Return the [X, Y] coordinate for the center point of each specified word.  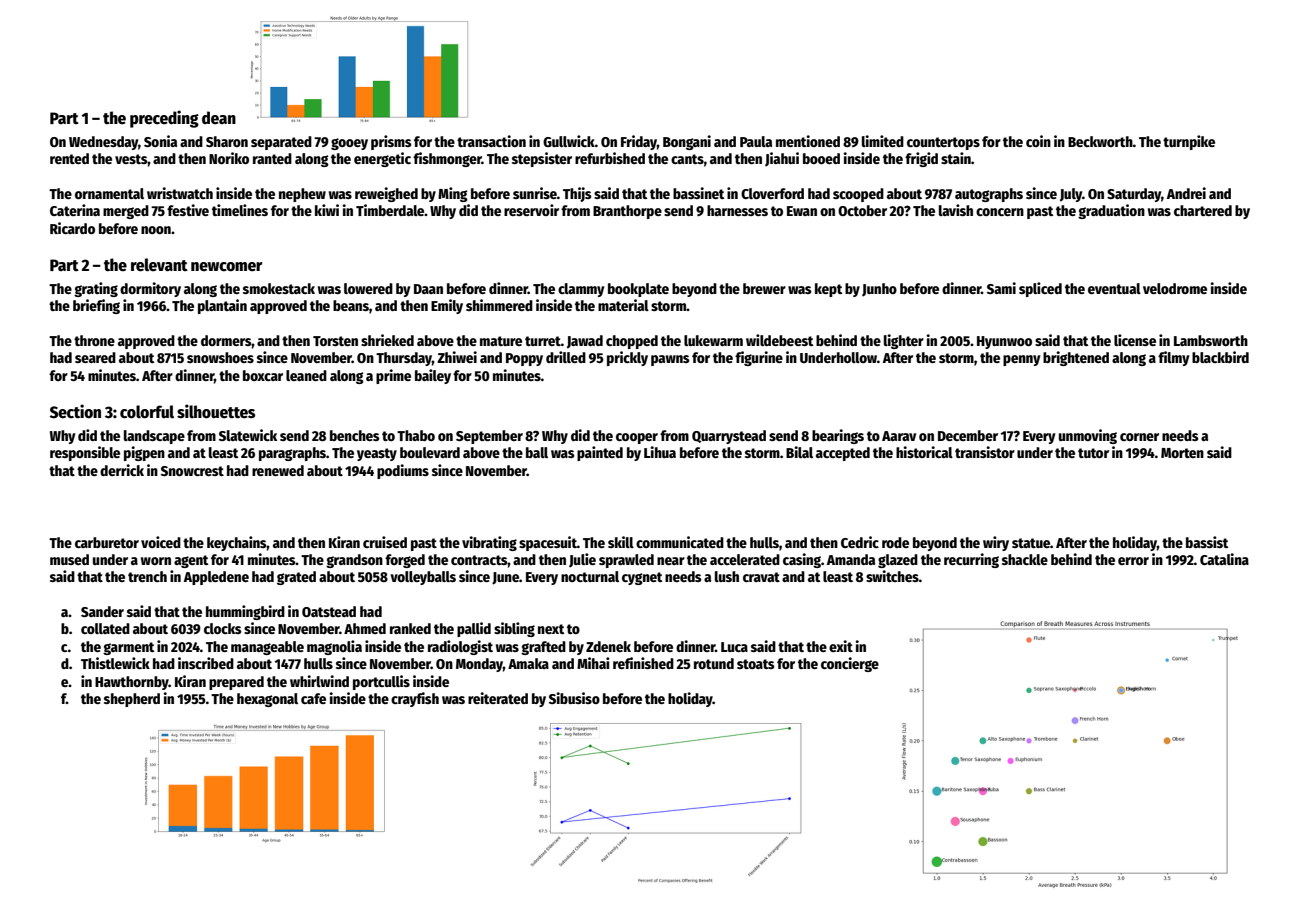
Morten [1182, 453]
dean [219, 118]
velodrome [1175, 288]
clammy [581, 290]
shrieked [387, 340]
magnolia [334, 647]
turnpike [1189, 142]
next [551, 629]
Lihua [660, 452]
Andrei [1186, 193]
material [623, 305]
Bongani [687, 142]
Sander [102, 611]
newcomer [227, 267]
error [1133, 561]
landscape [154, 437]
